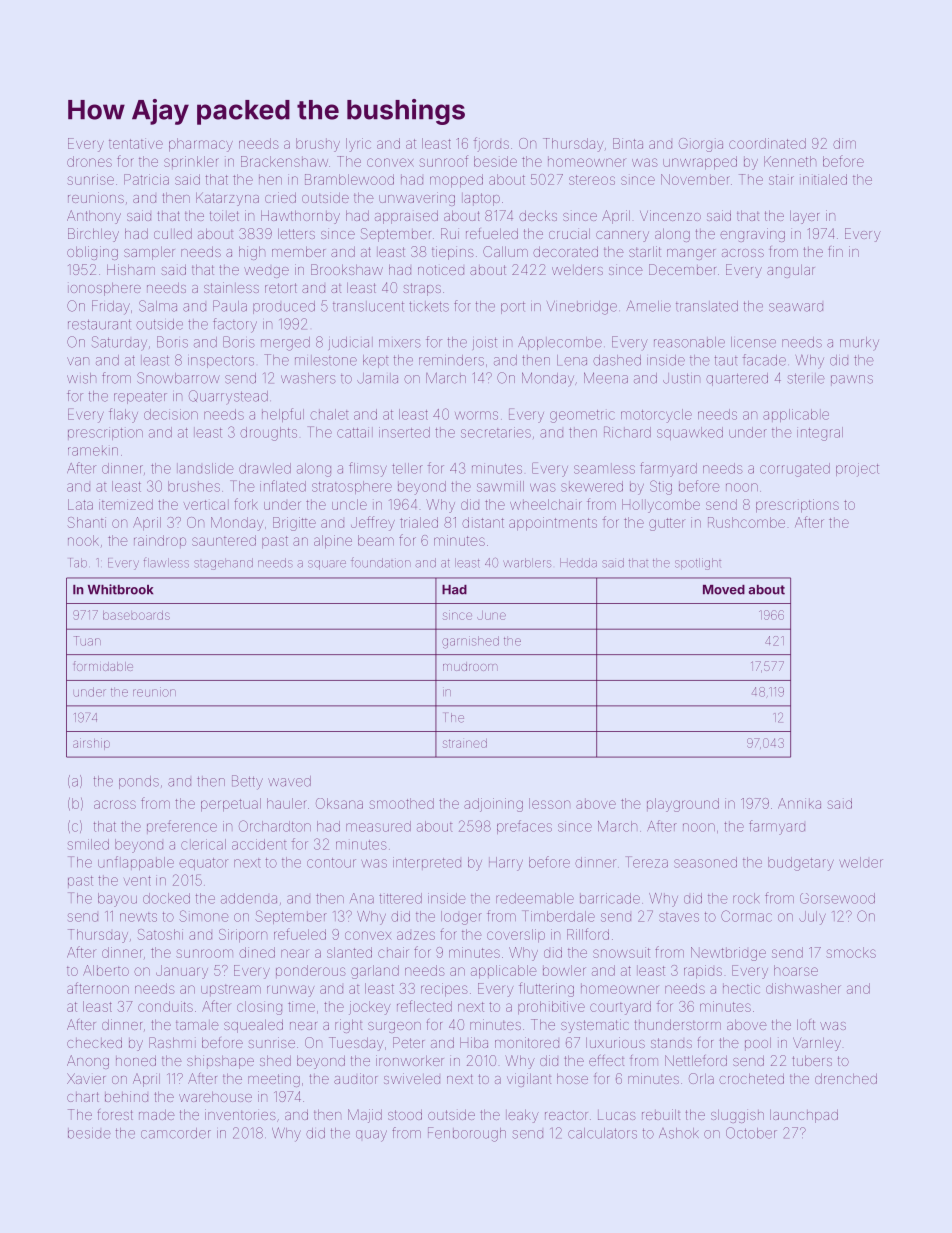 The image size is (952, 1233). Describe the element at coordinates (349, 179) in the screenshot. I see `Bramblewood` at that location.
